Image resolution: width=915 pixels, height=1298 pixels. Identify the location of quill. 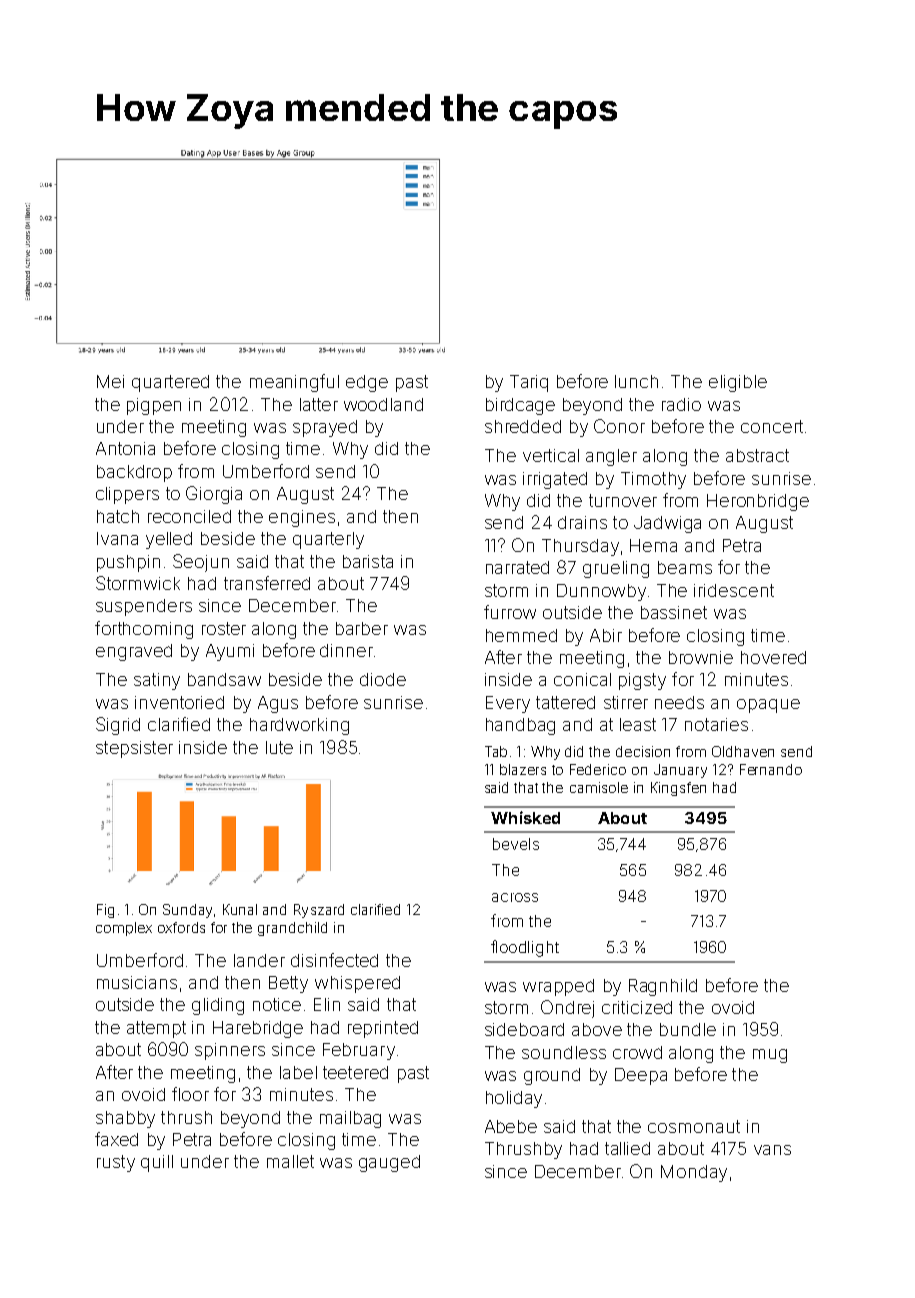
(157, 1163).
